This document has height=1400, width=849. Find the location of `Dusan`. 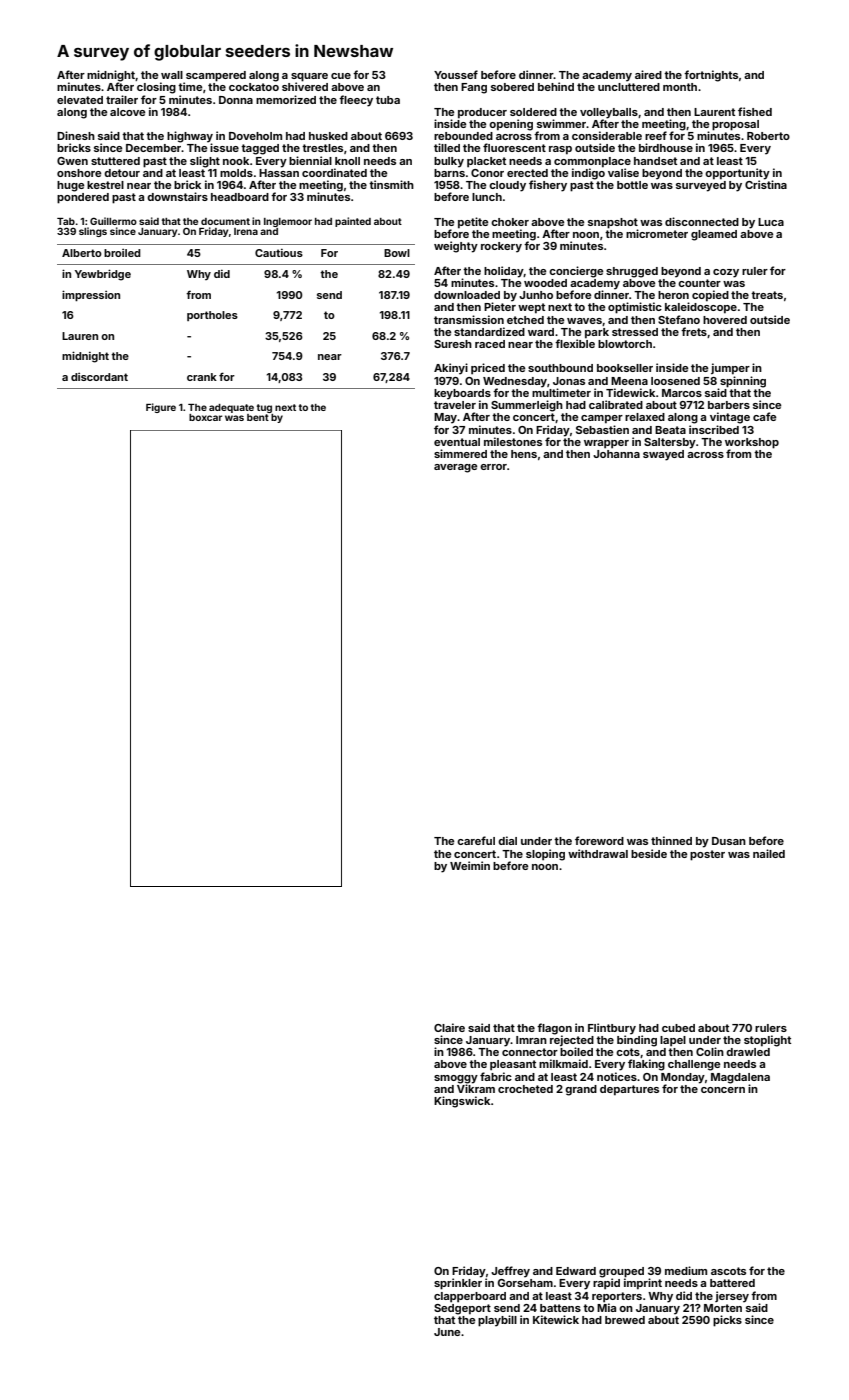

Dusan is located at coordinates (729, 841).
